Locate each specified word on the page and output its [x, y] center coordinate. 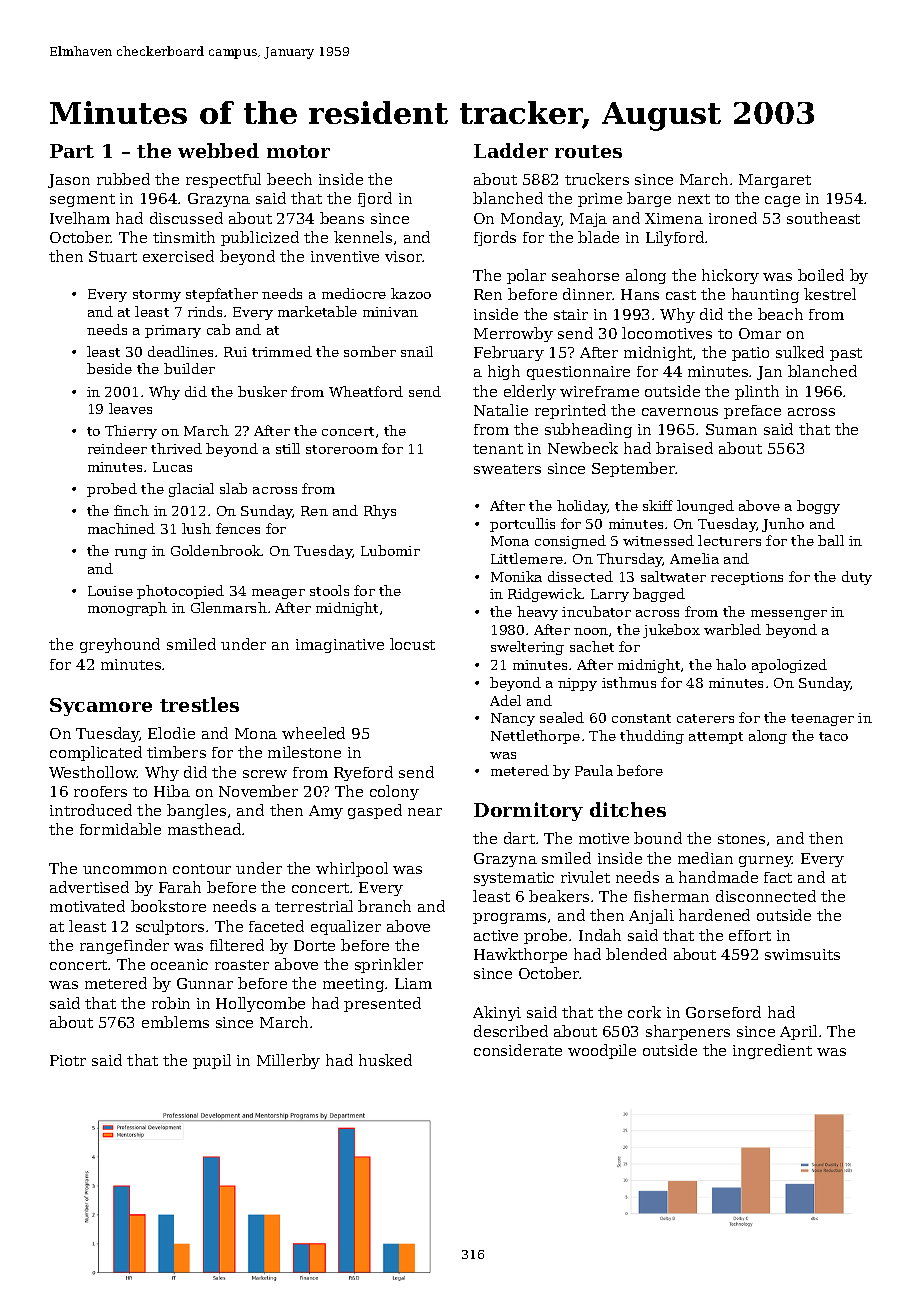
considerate [518, 1050]
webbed [218, 150]
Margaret [775, 181]
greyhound [120, 645]
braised [684, 448]
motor [298, 151]
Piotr [68, 1060]
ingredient [772, 1051]
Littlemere [527, 558]
